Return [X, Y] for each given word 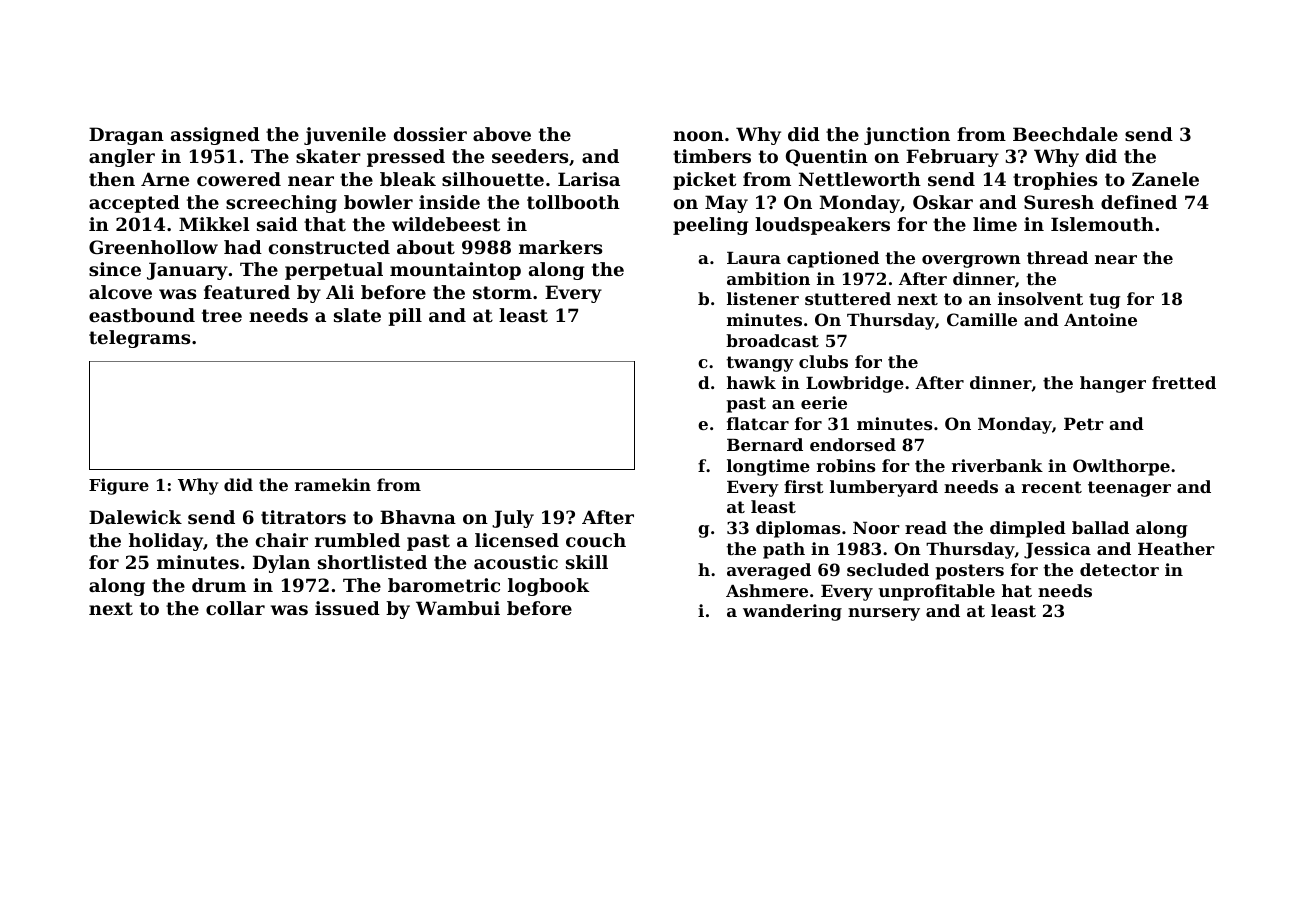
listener [763, 298]
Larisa [589, 179]
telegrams [139, 339]
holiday [166, 542]
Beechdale [1065, 134]
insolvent [1040, 298]
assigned [215, 136]
